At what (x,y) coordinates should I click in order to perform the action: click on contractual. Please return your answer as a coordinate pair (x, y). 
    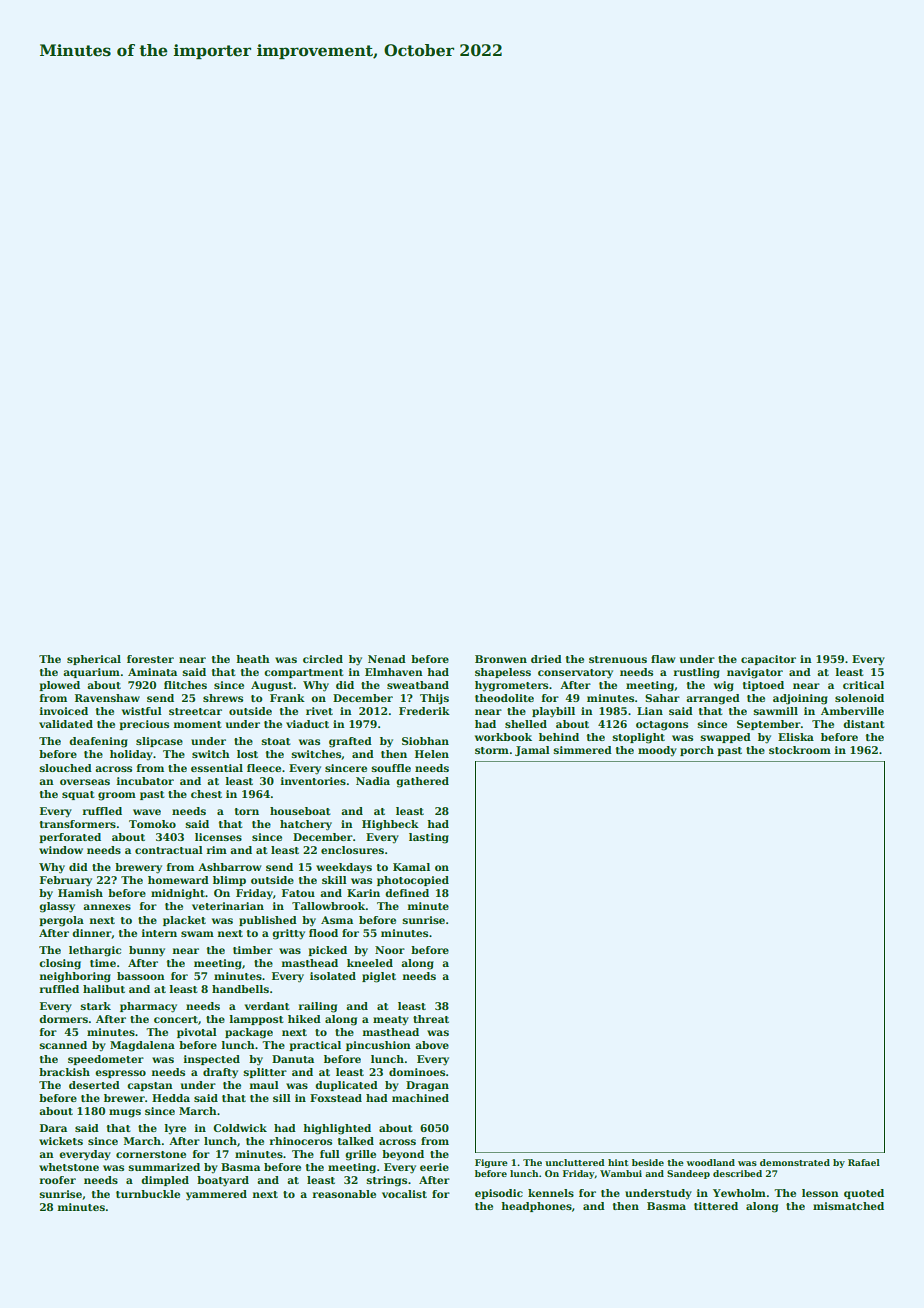
    Looking at the image, I should click on (169, 850).
